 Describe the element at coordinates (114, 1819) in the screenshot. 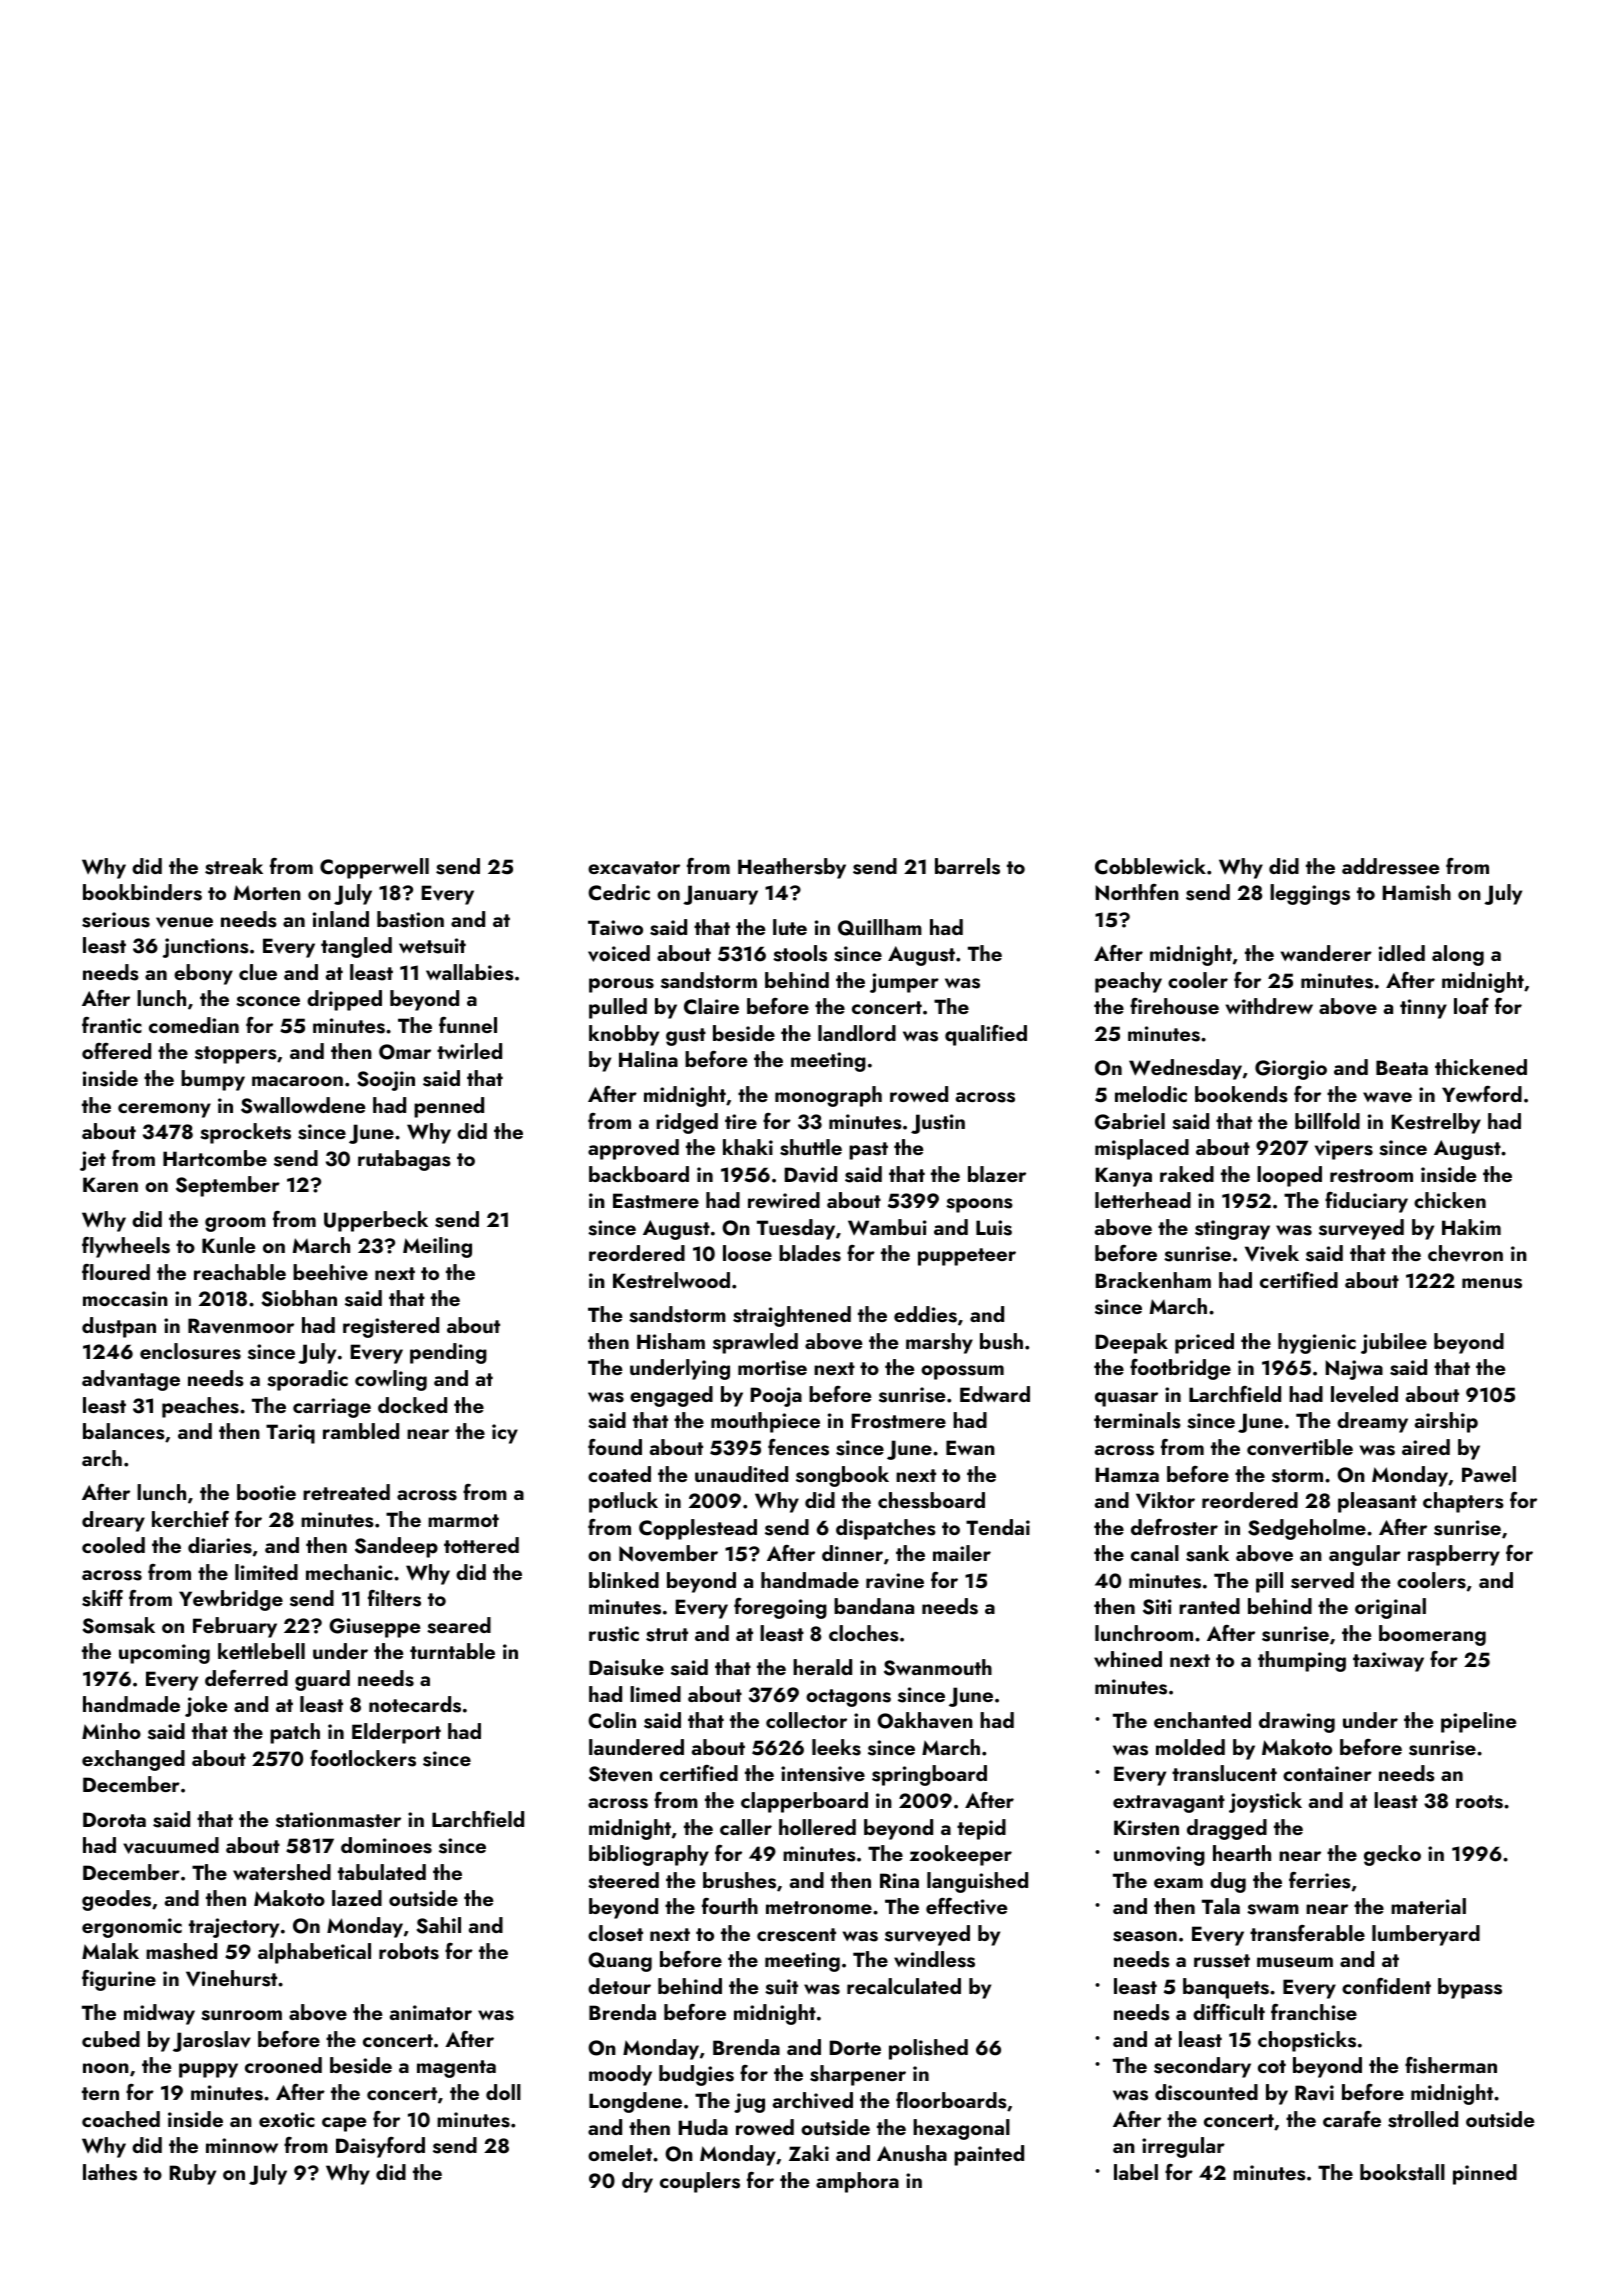

I see `Dorota` at that location.
